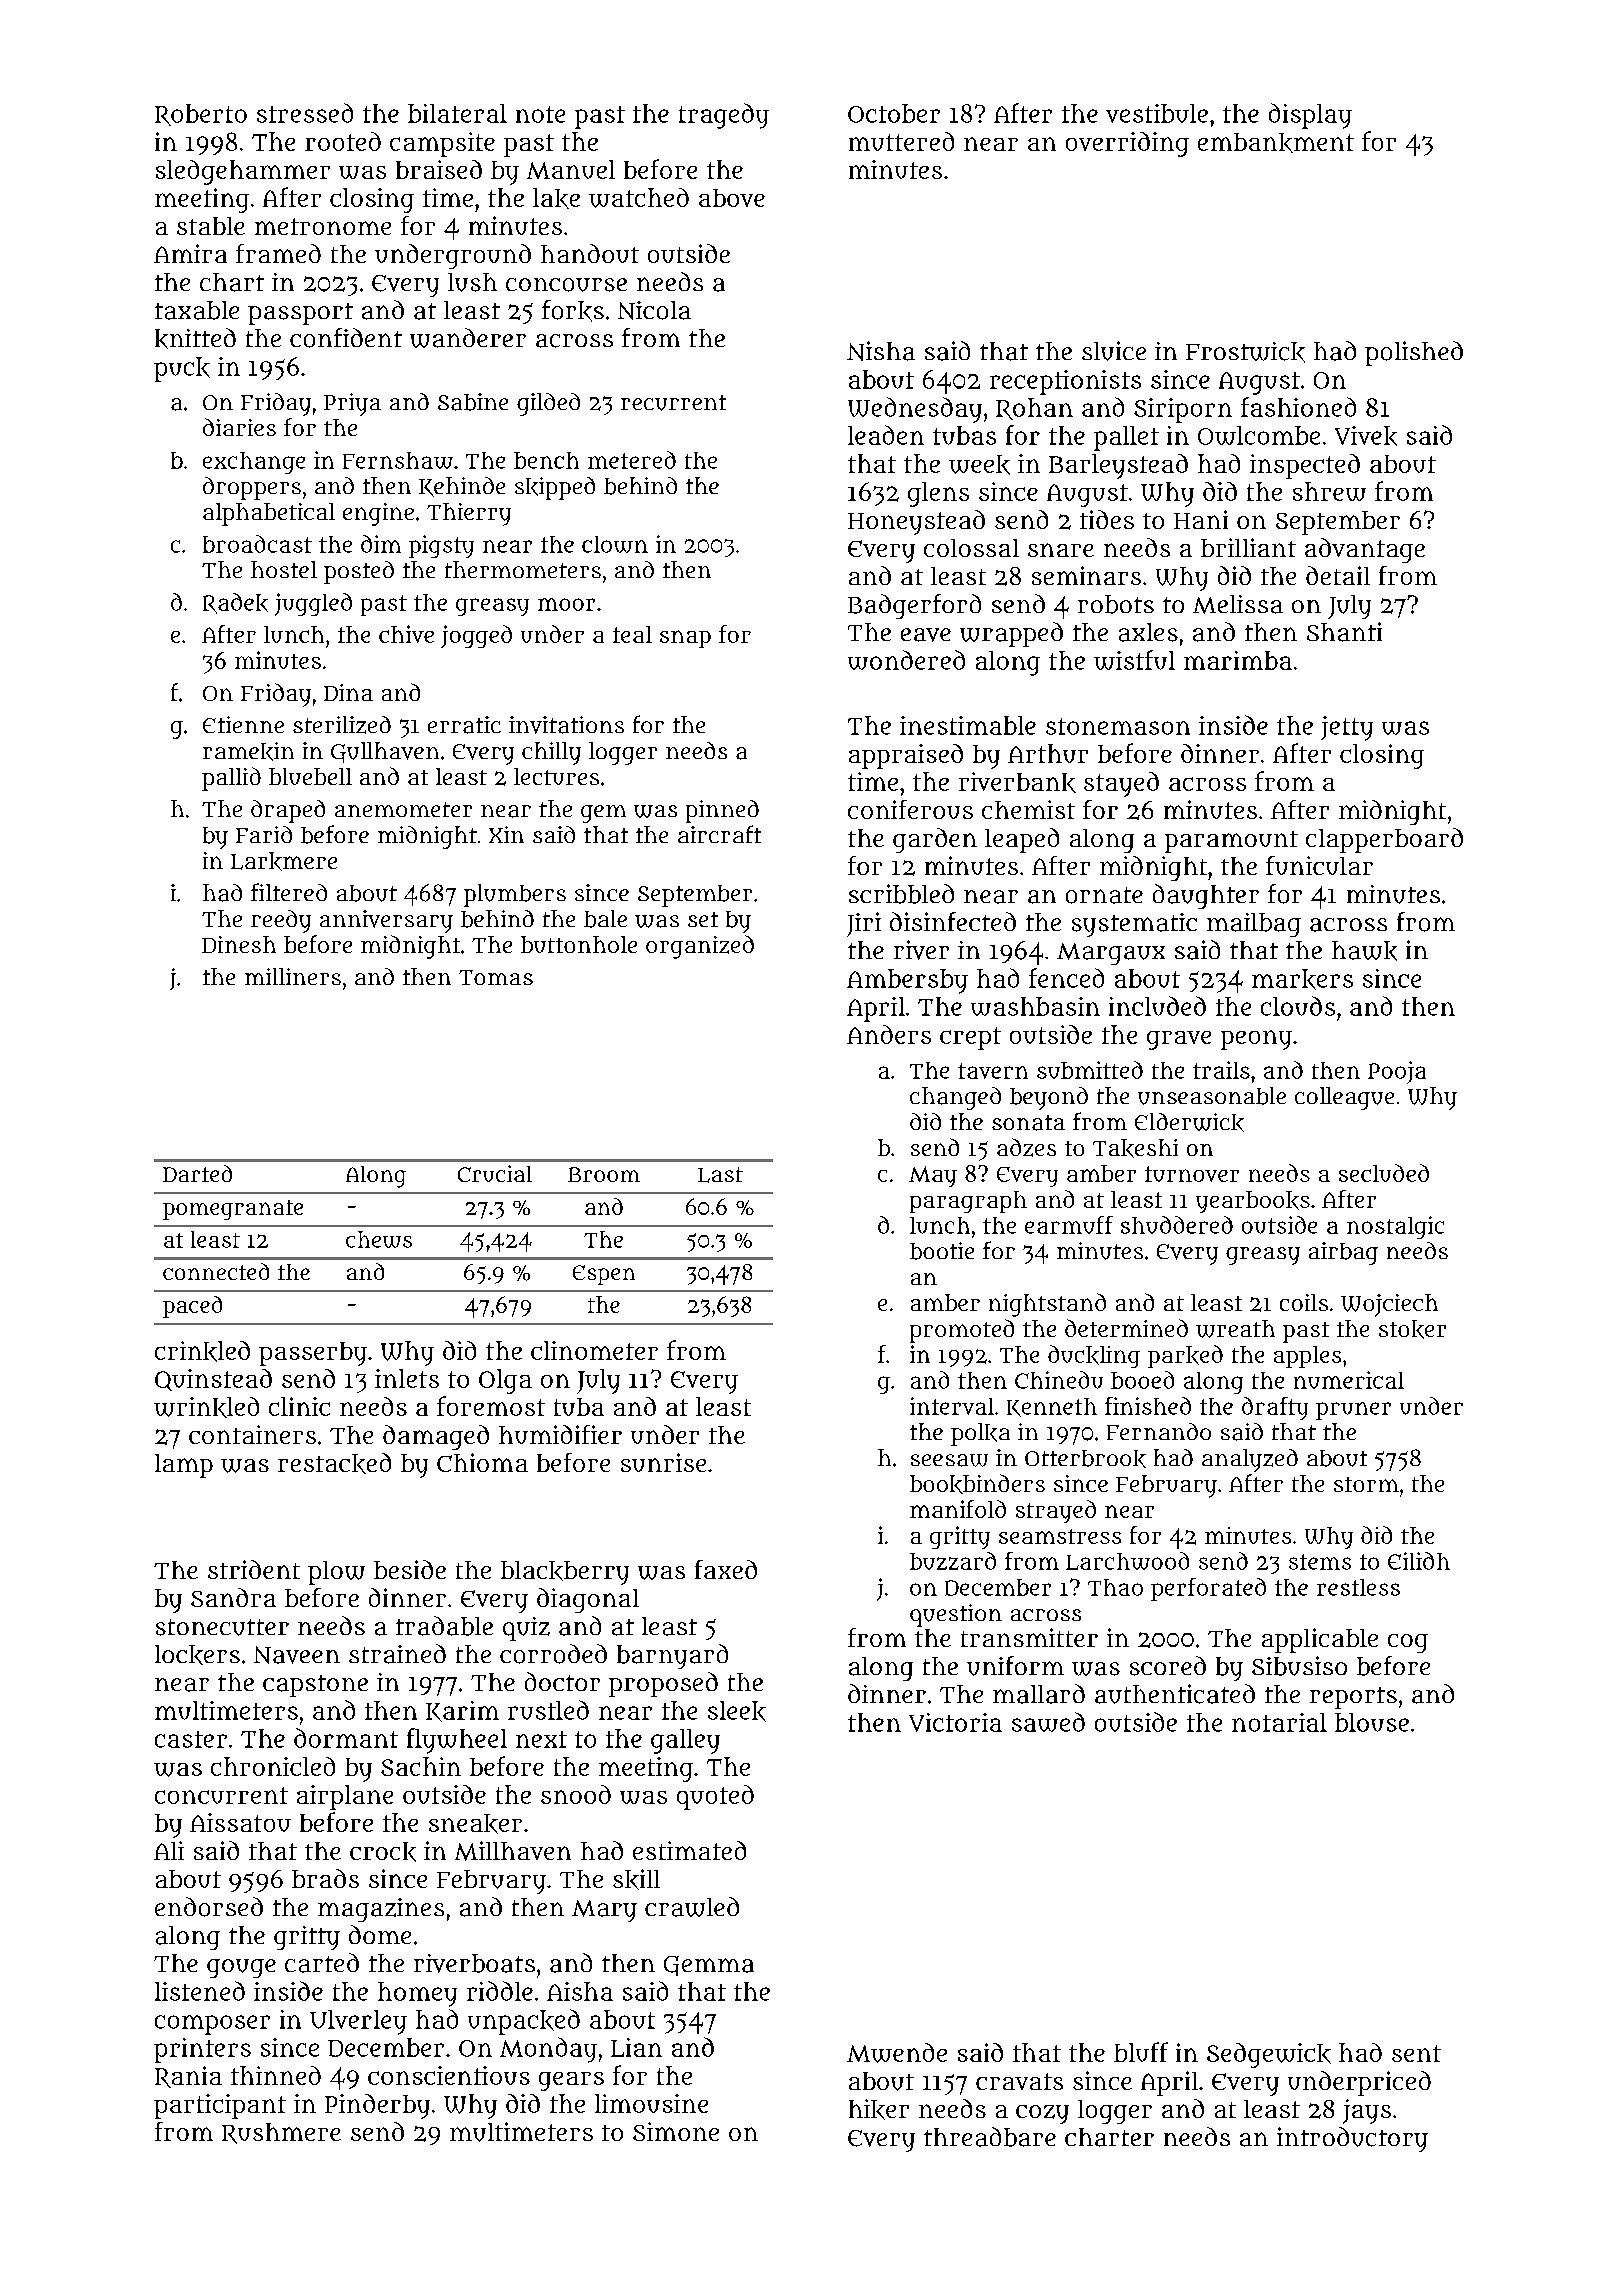  I want to click on October, so click(894, 113).
